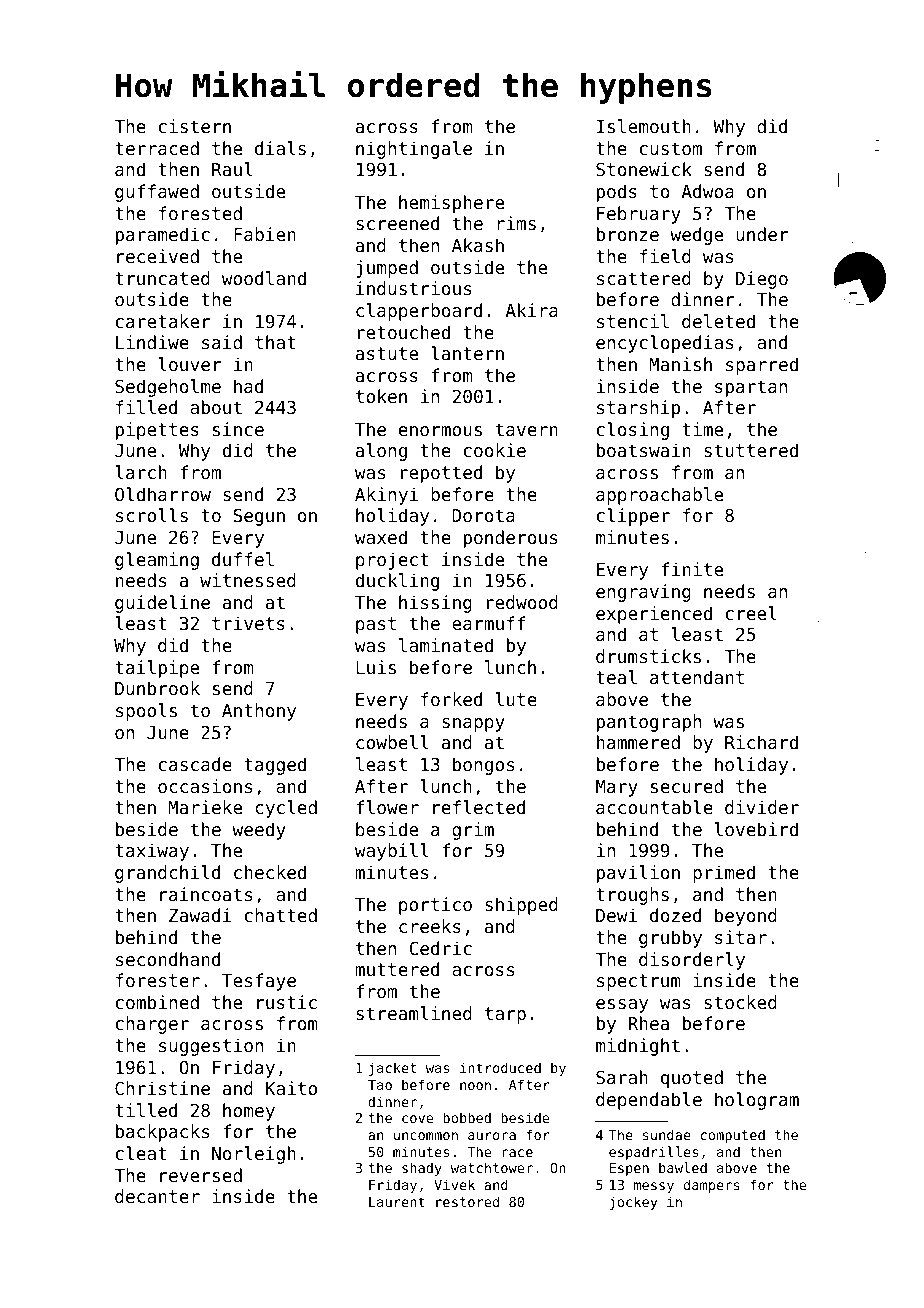 The image size is (924, 1308). I want to click on caretaker, so click(163, 321).
